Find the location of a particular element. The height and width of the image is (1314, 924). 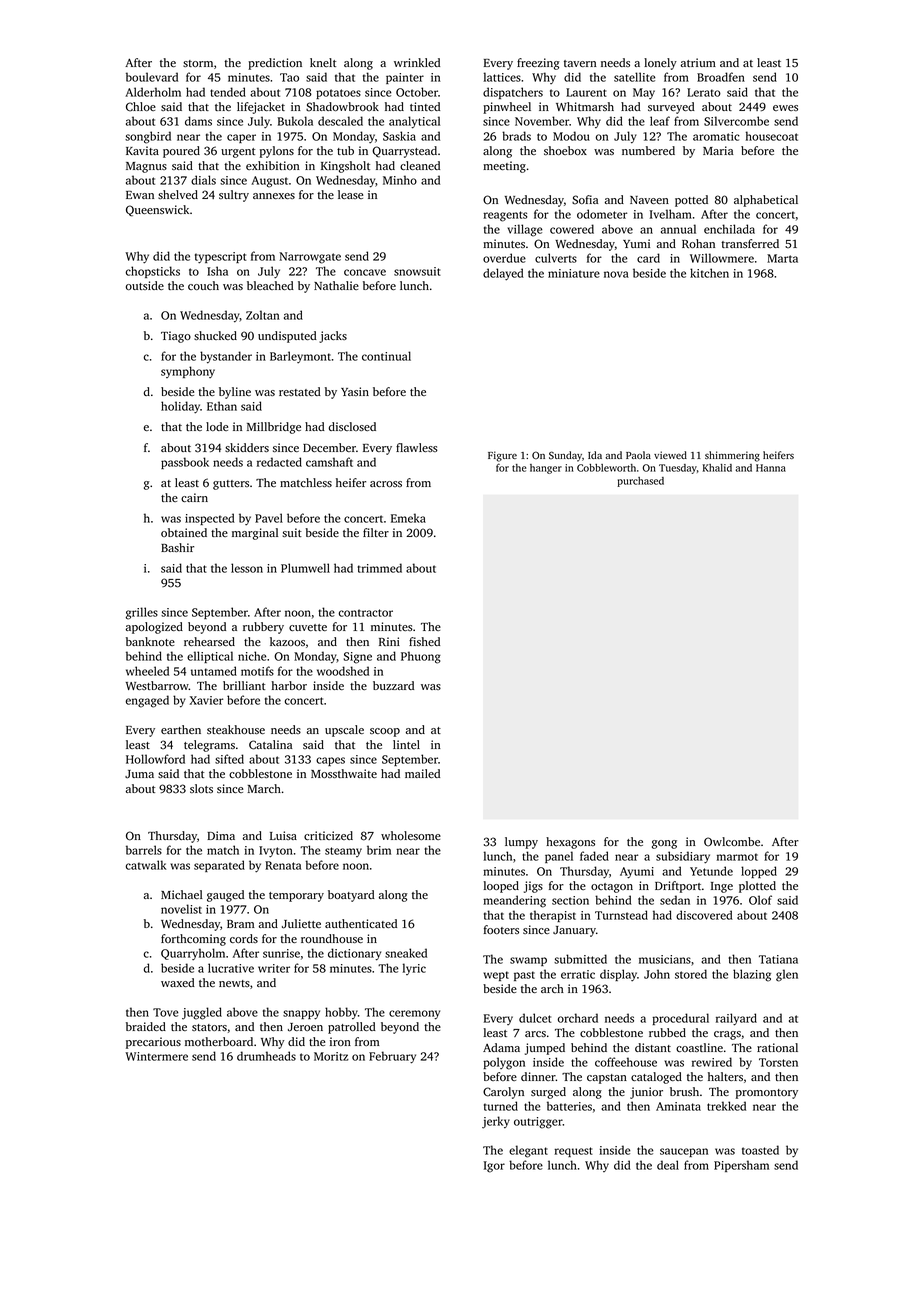

tavern is located at coordinates (580, 63).
